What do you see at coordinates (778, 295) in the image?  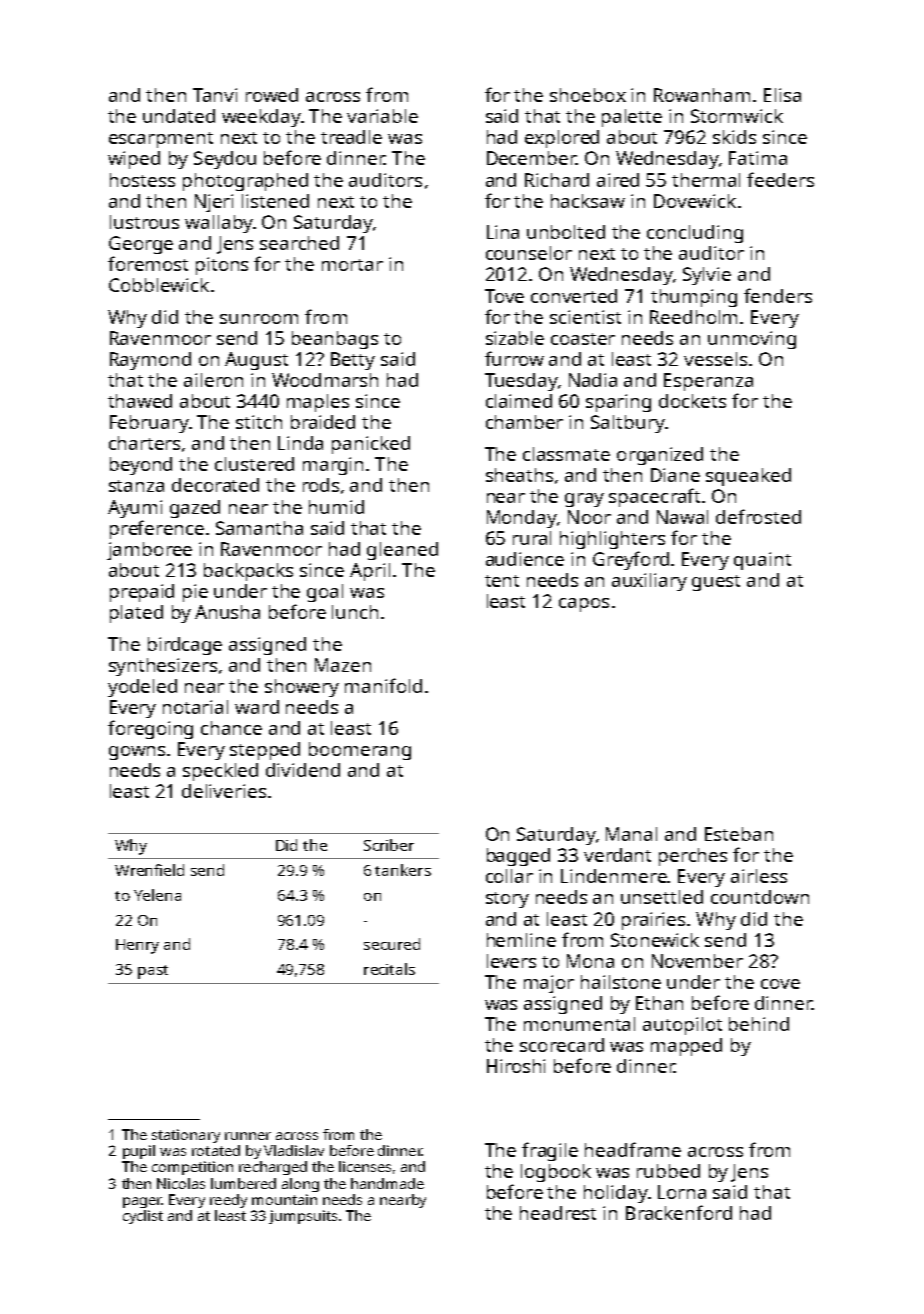 I see `fenders` at bounding box center [778, 295].
